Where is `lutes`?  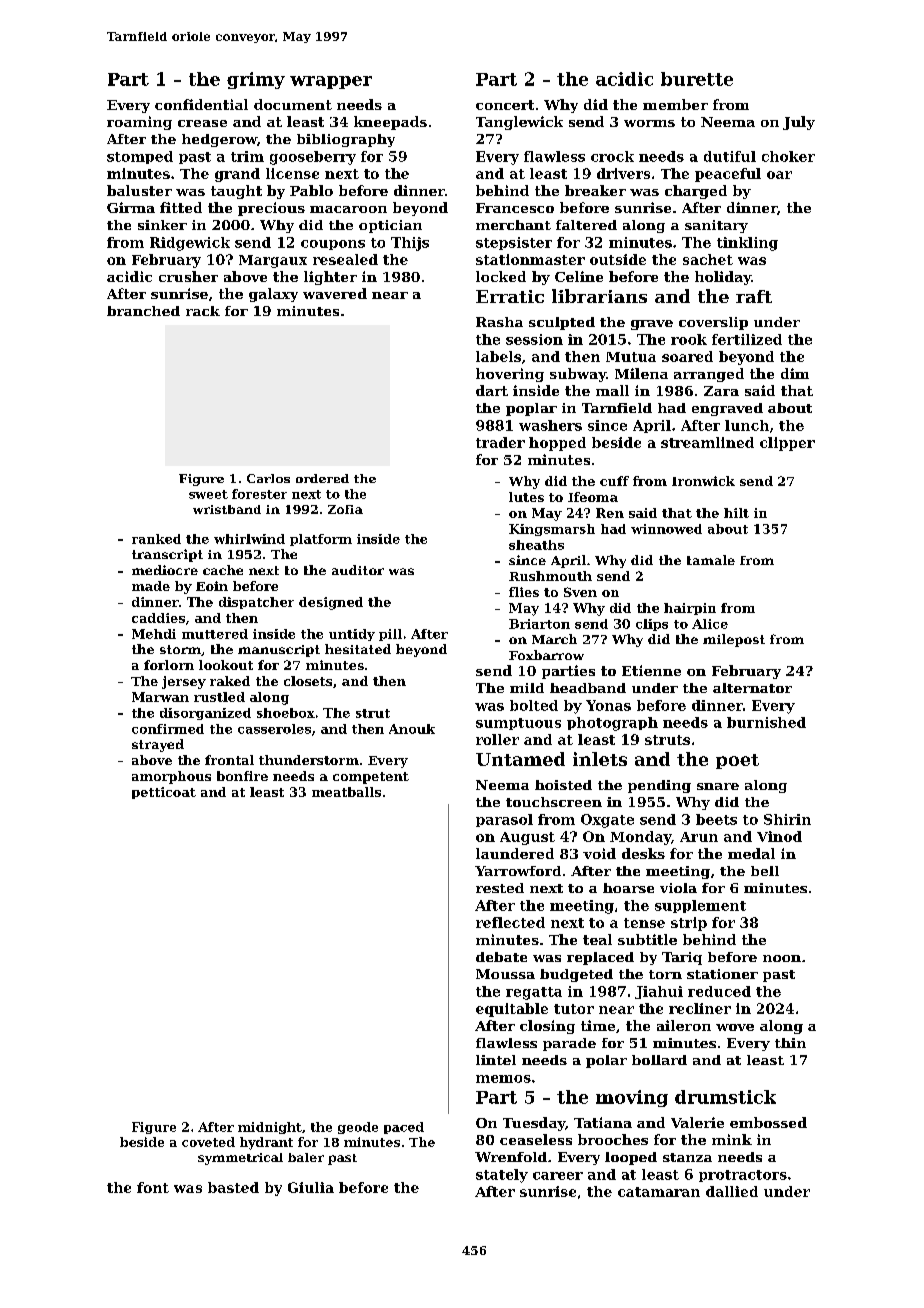 lutes is located at coordinates (526, 497).
